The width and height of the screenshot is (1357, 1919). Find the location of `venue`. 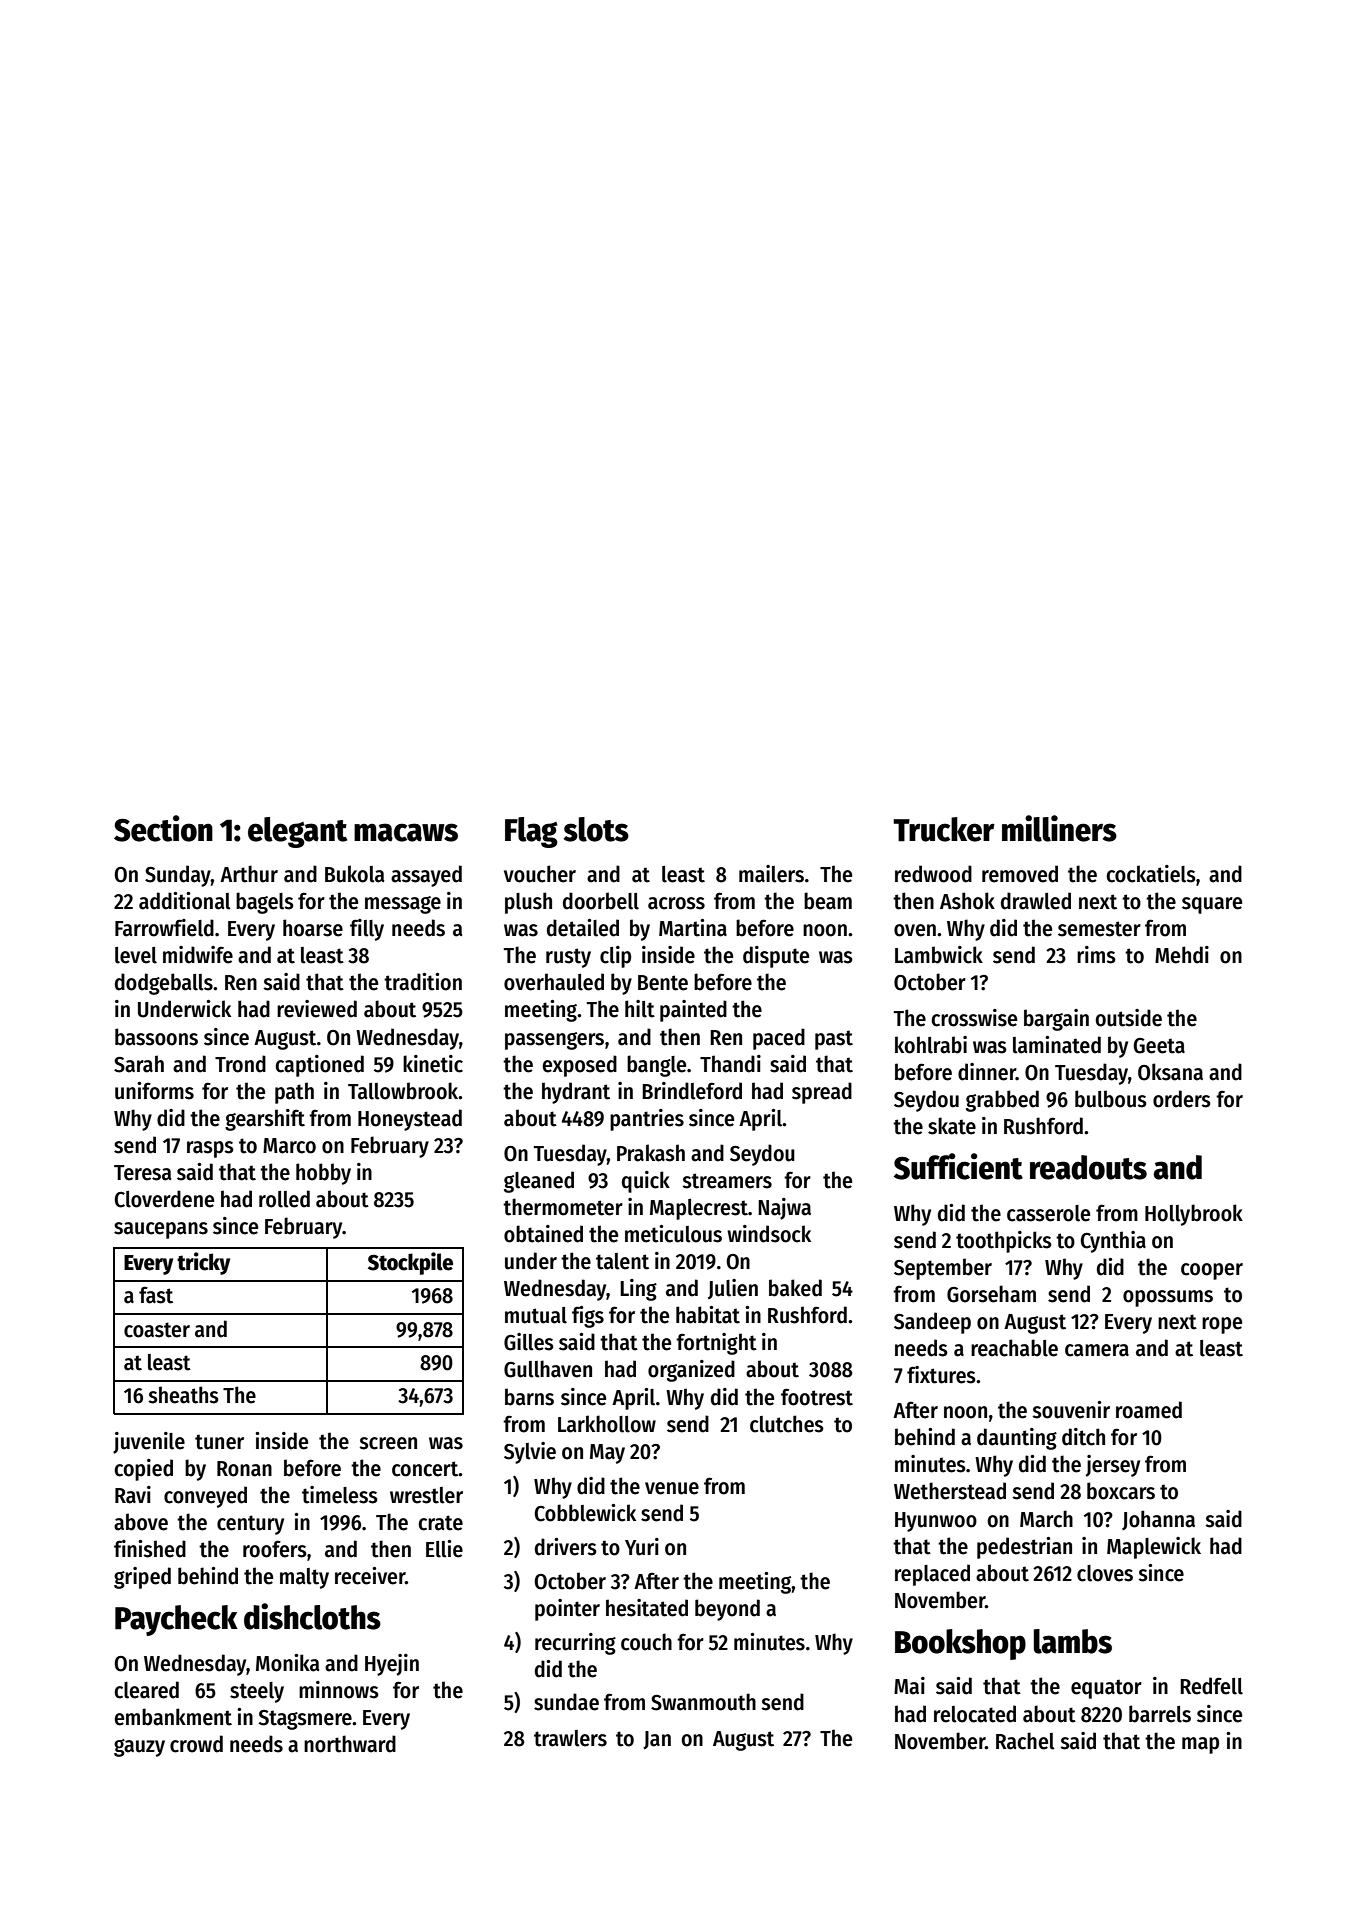

venue is located at coordinates (672, 1488).
